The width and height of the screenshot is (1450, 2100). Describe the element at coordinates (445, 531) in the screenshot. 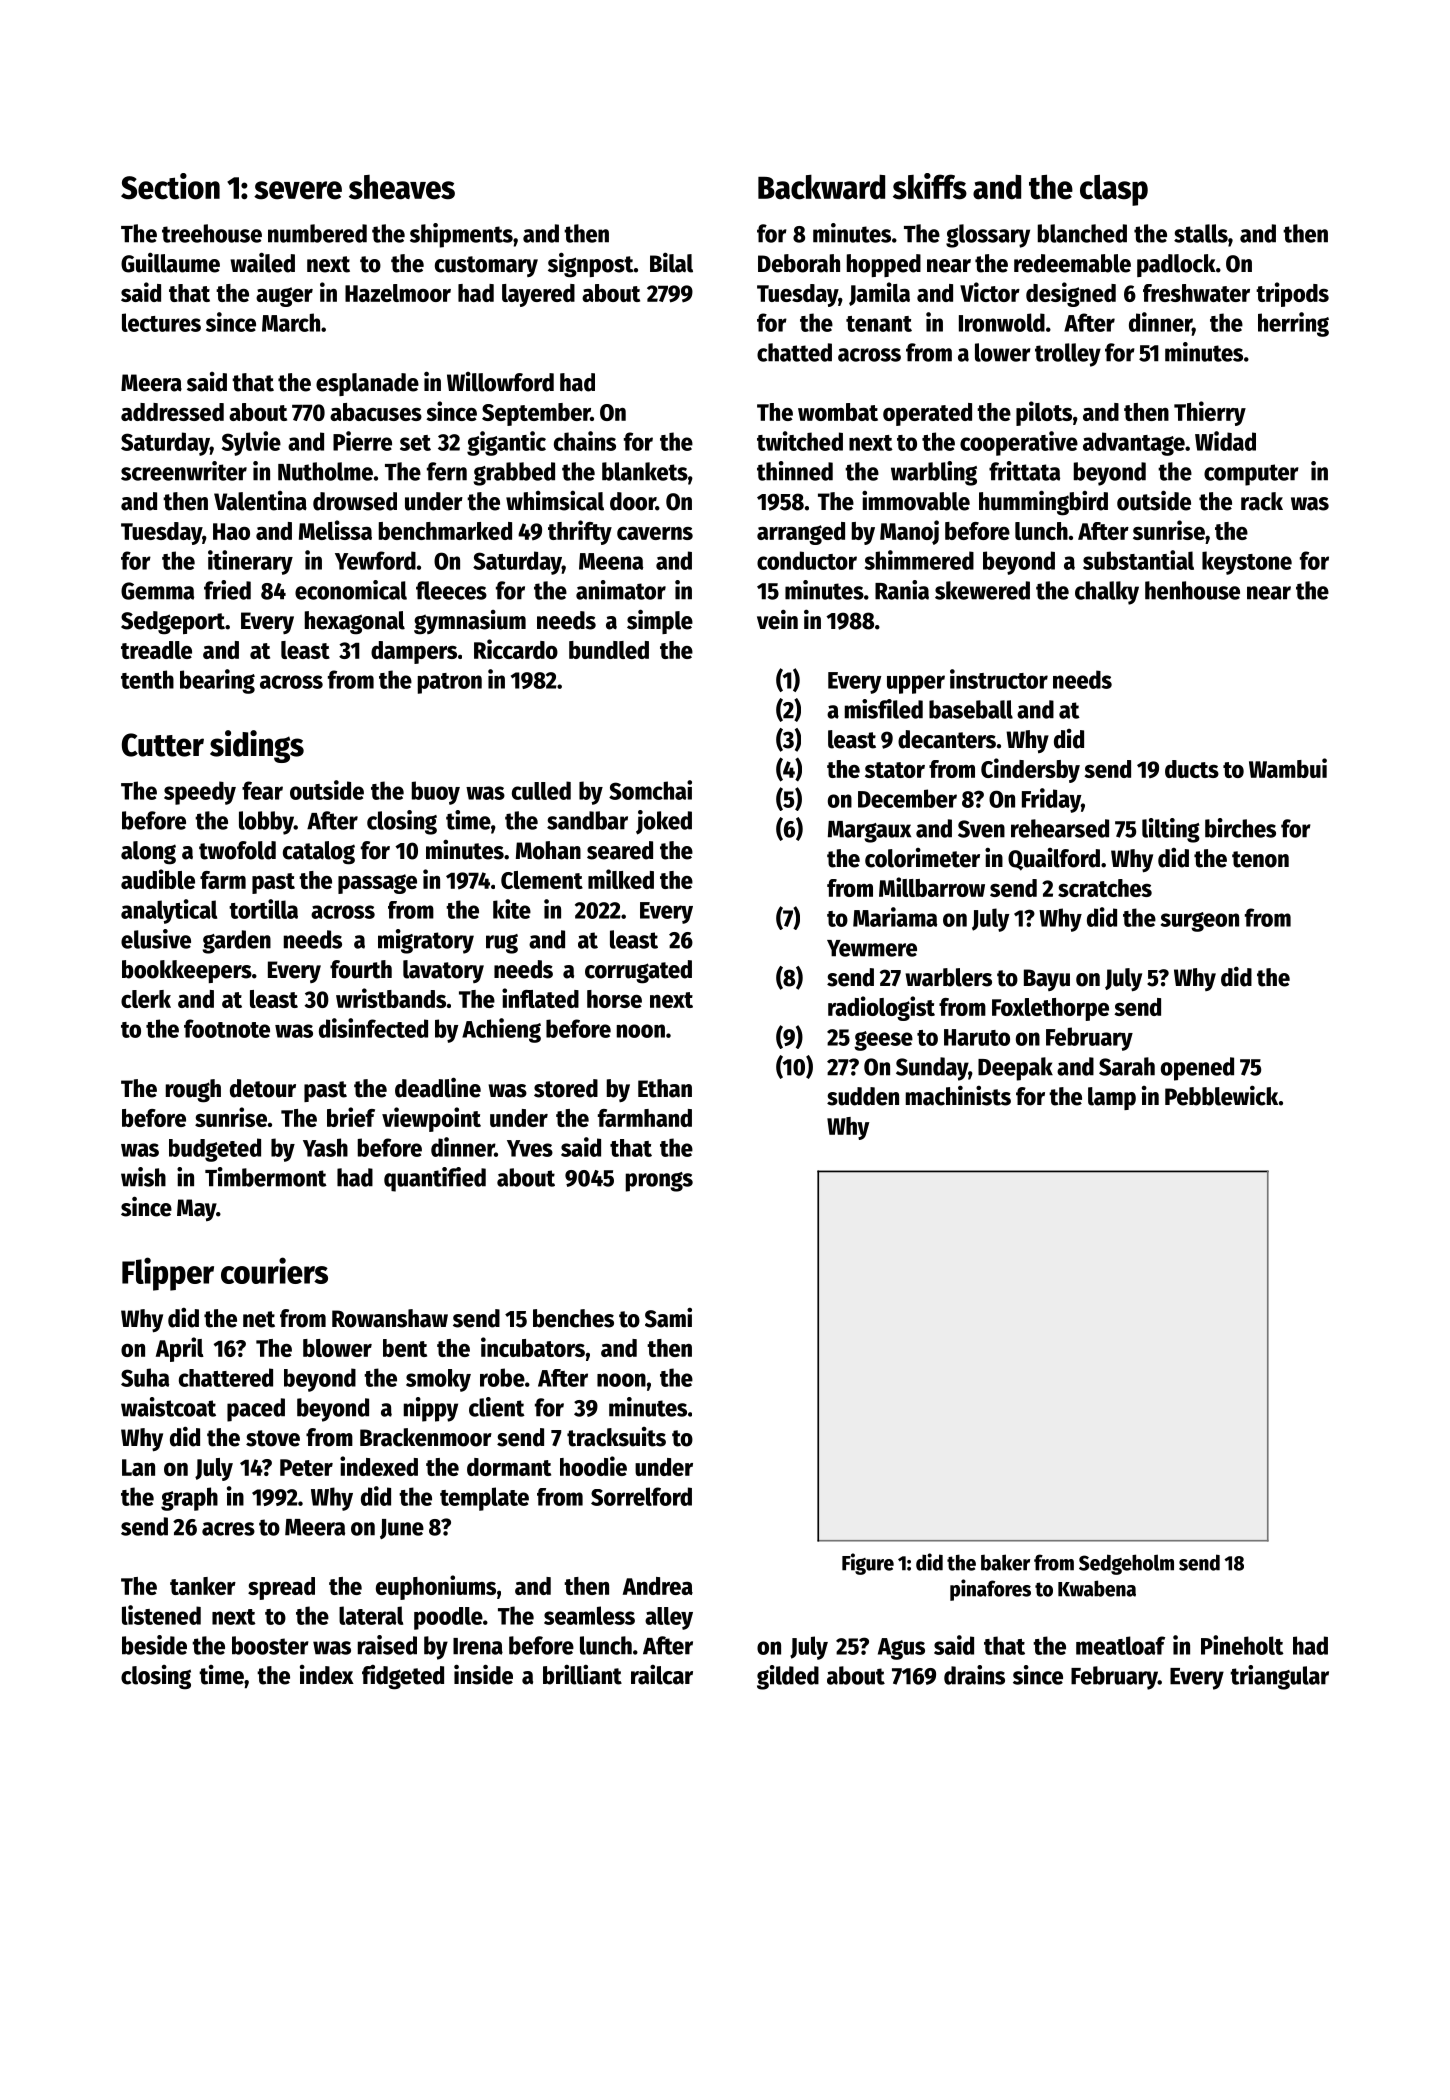

I see `benchmarked` at that location.
